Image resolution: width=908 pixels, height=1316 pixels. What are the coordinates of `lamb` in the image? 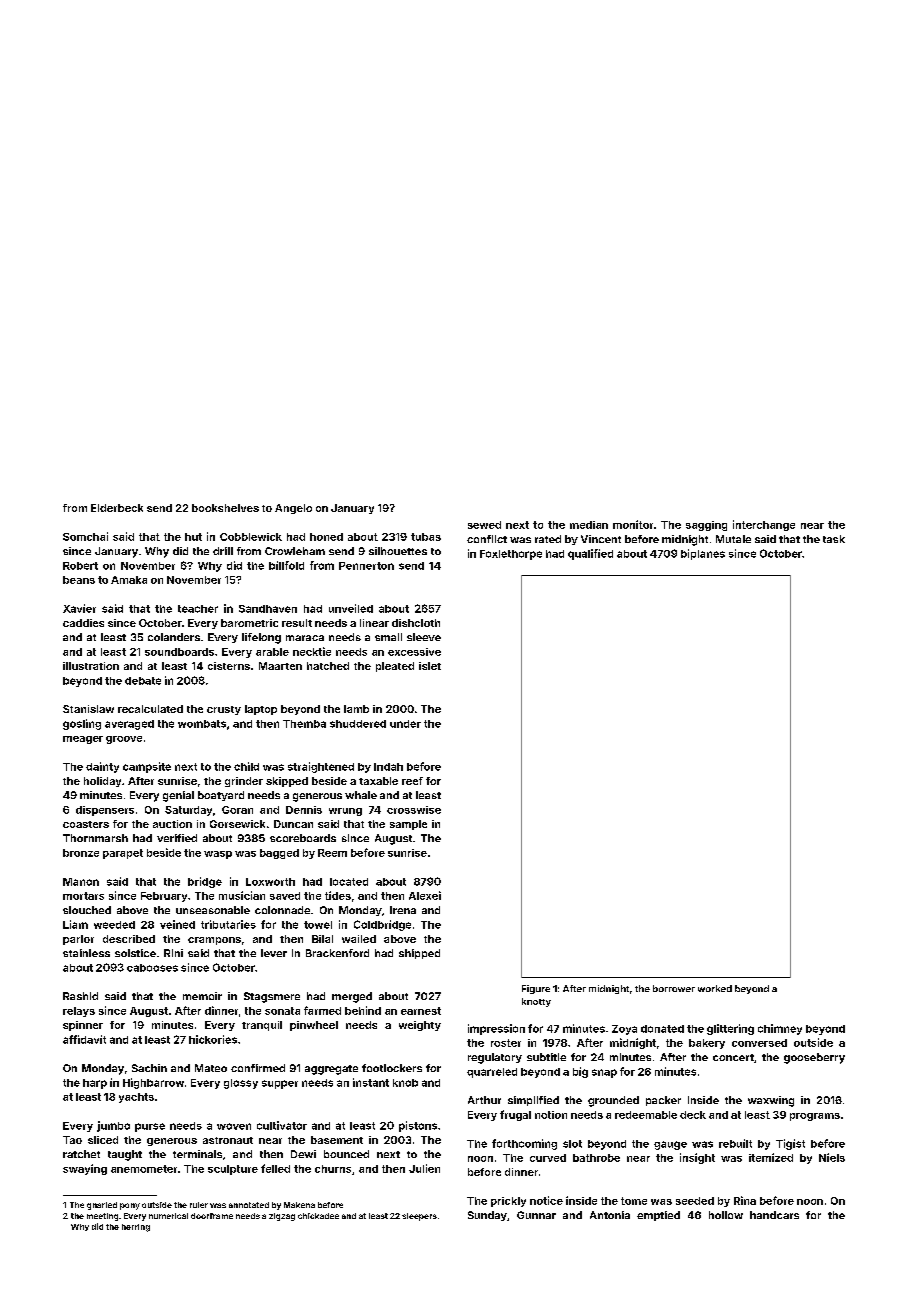 It's located at (356, 709).
